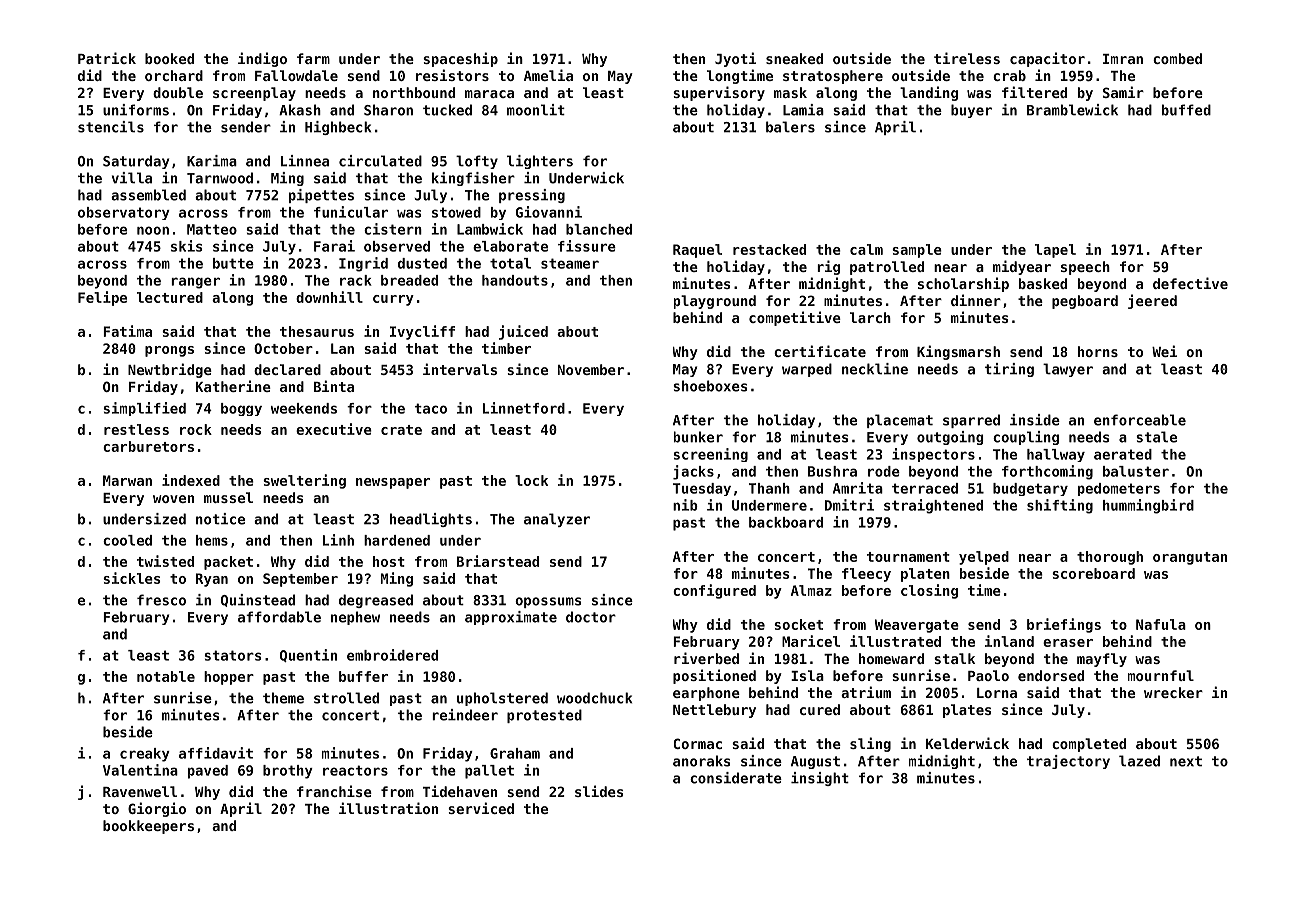  What do you see at coordinates (107, 58) in the screenshot?
I see `Patrick` at bounding box center [107, 58].
